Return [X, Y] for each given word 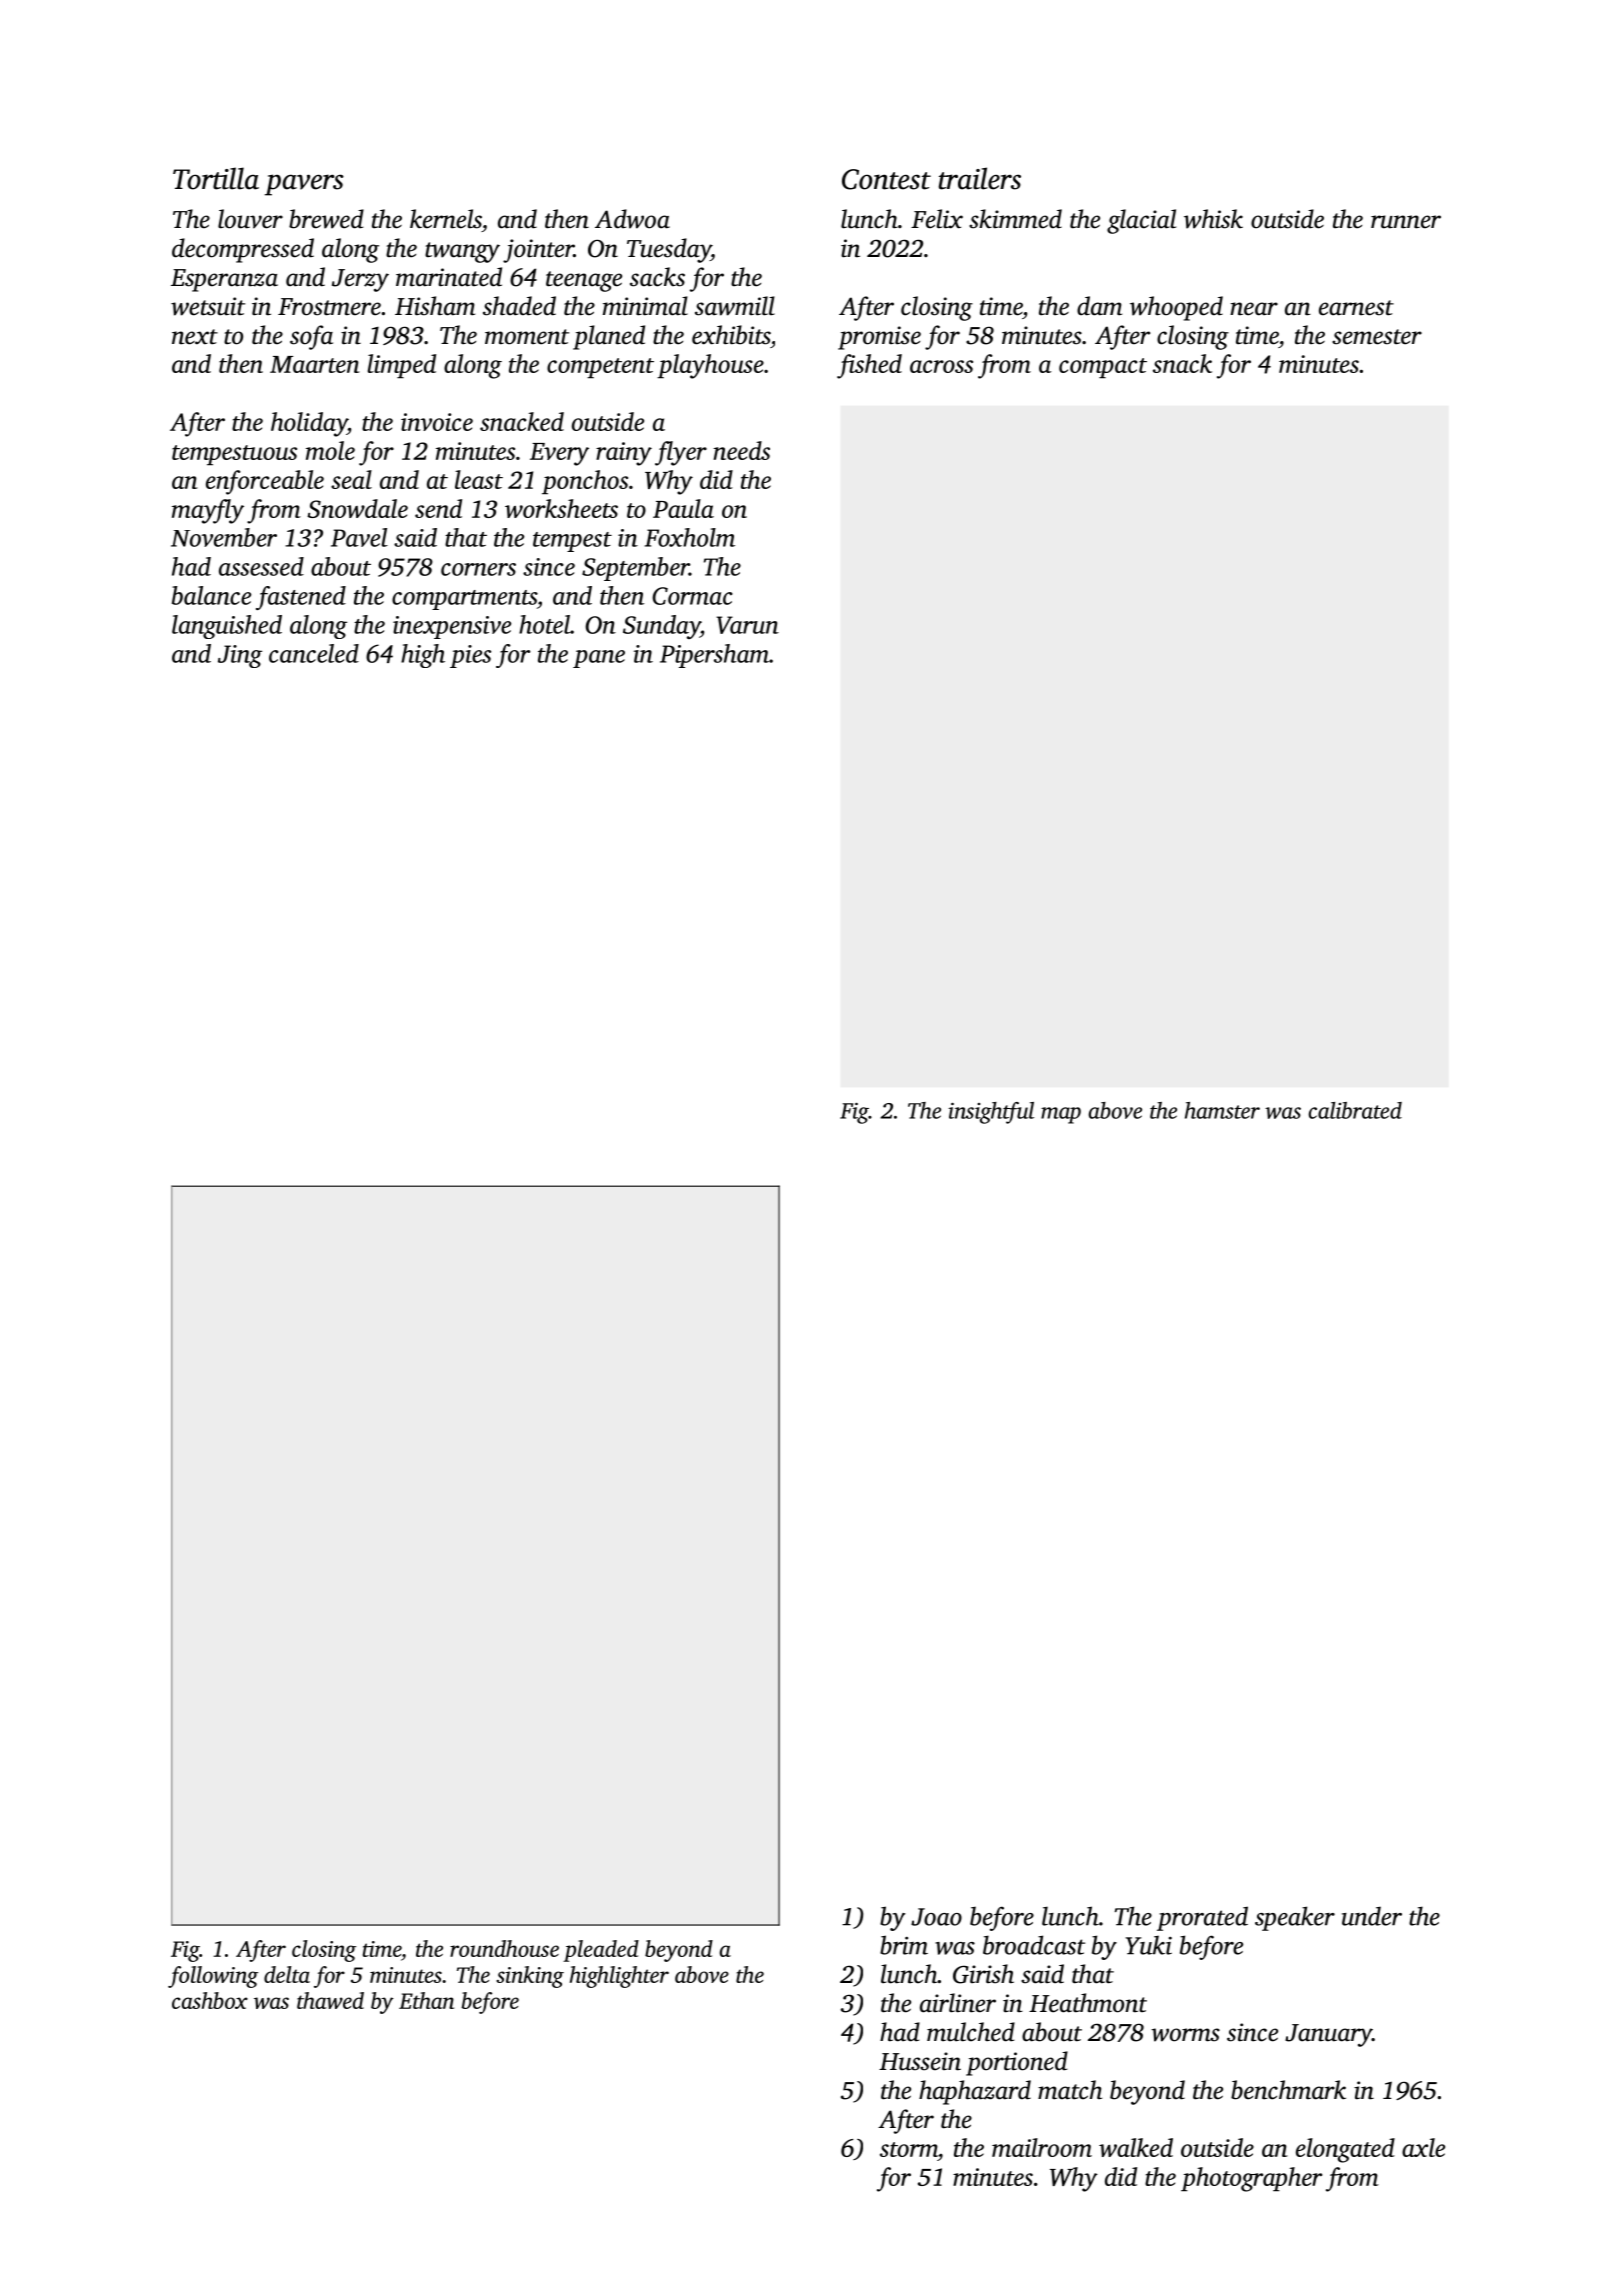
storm [909, 2149]
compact [1103, 368]
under [1372, 1916]
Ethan [426, 2000]
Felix [937, 219]
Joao [936, 1917]
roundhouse [504, 1948]
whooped [1176, 308]
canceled [314, 653]
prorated [1202, 1918]
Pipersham [714, 656]
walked [1136, 2147]
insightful [991, 1113]
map [1061, 1115]
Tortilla [216, 178]
